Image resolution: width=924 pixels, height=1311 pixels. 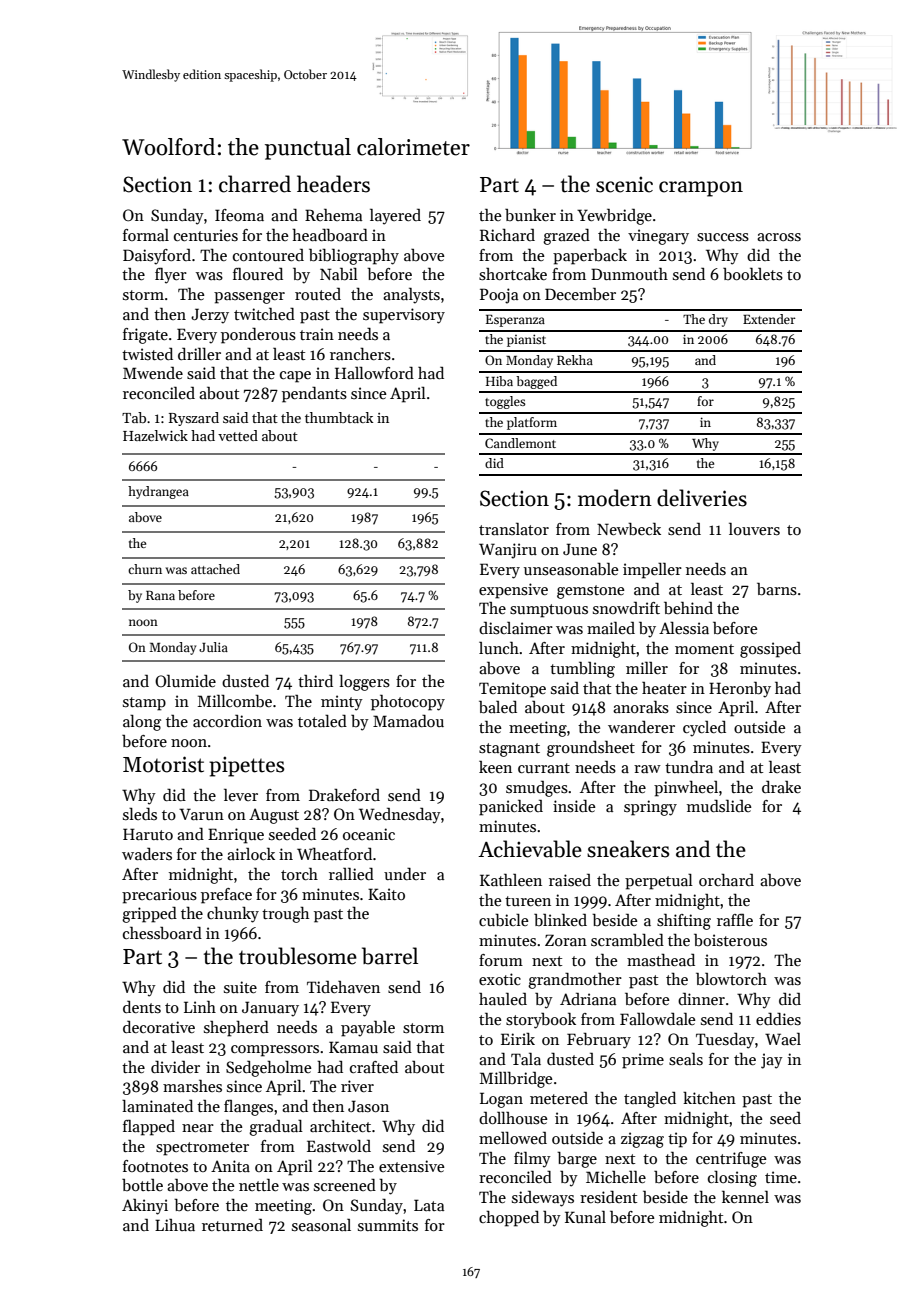 I want to click on snowdrift, so click(x=626, y=608).
